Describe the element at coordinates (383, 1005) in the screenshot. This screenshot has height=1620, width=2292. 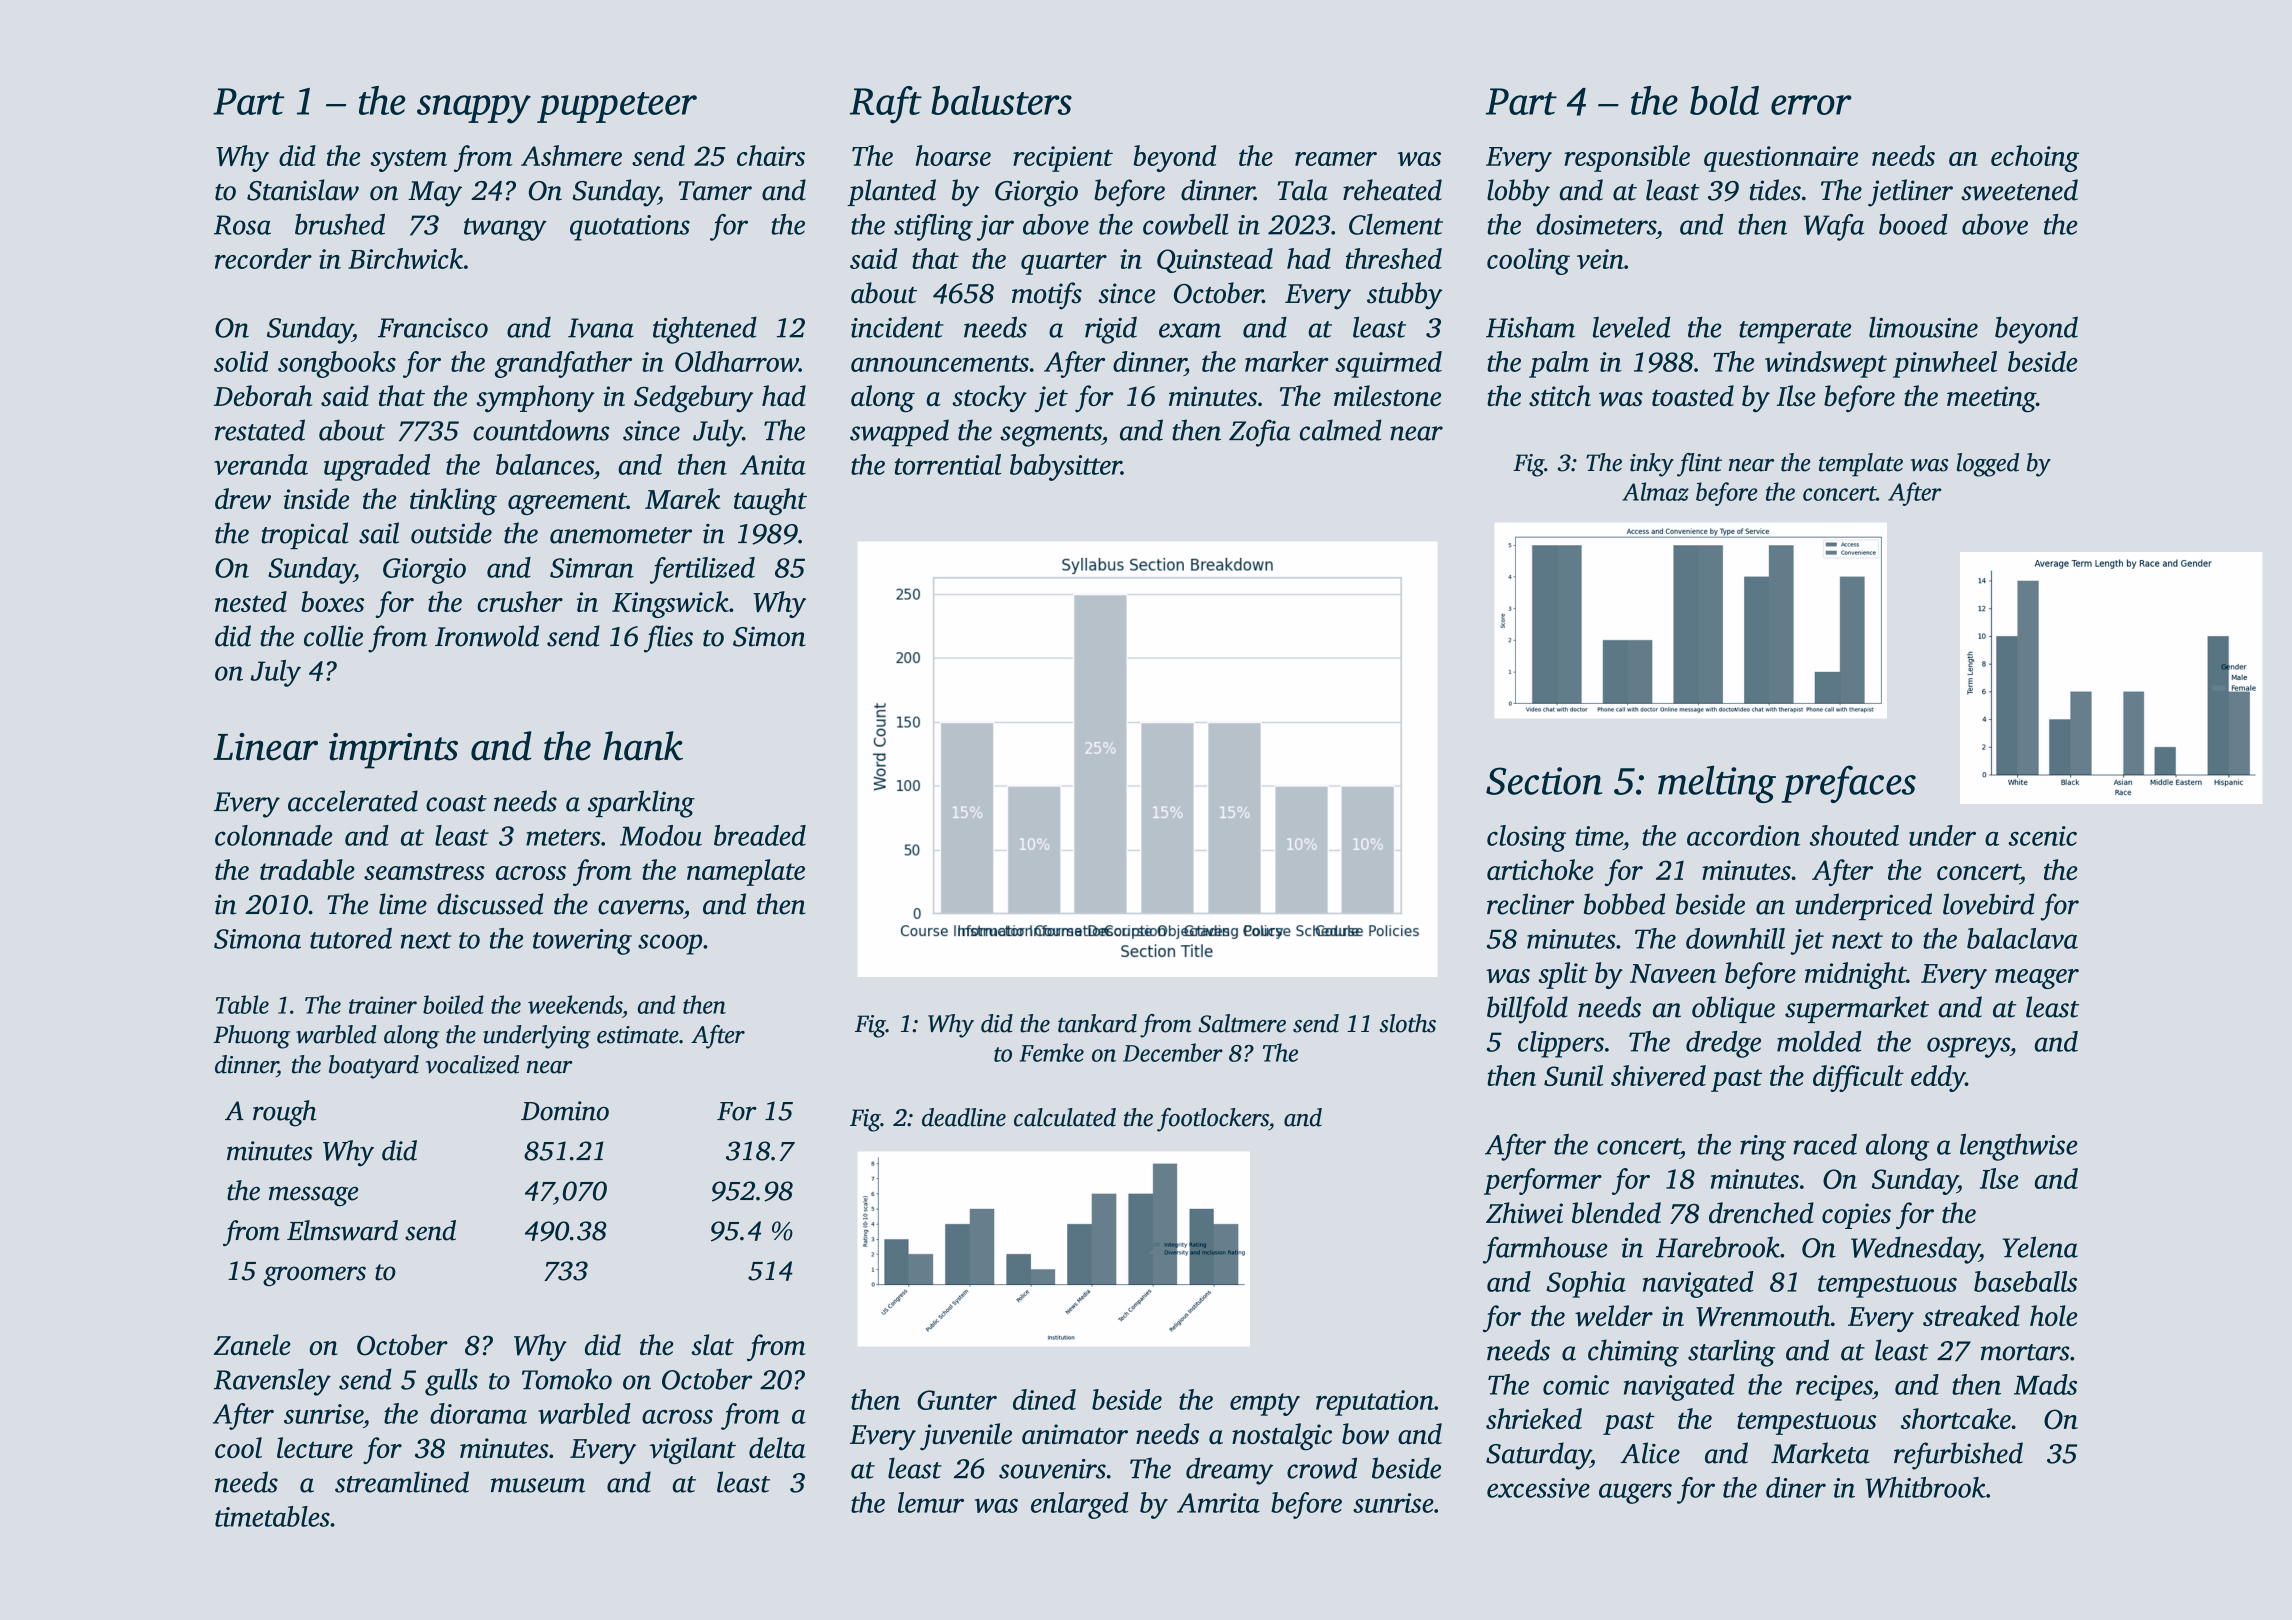
I see `trainer` at that location.
